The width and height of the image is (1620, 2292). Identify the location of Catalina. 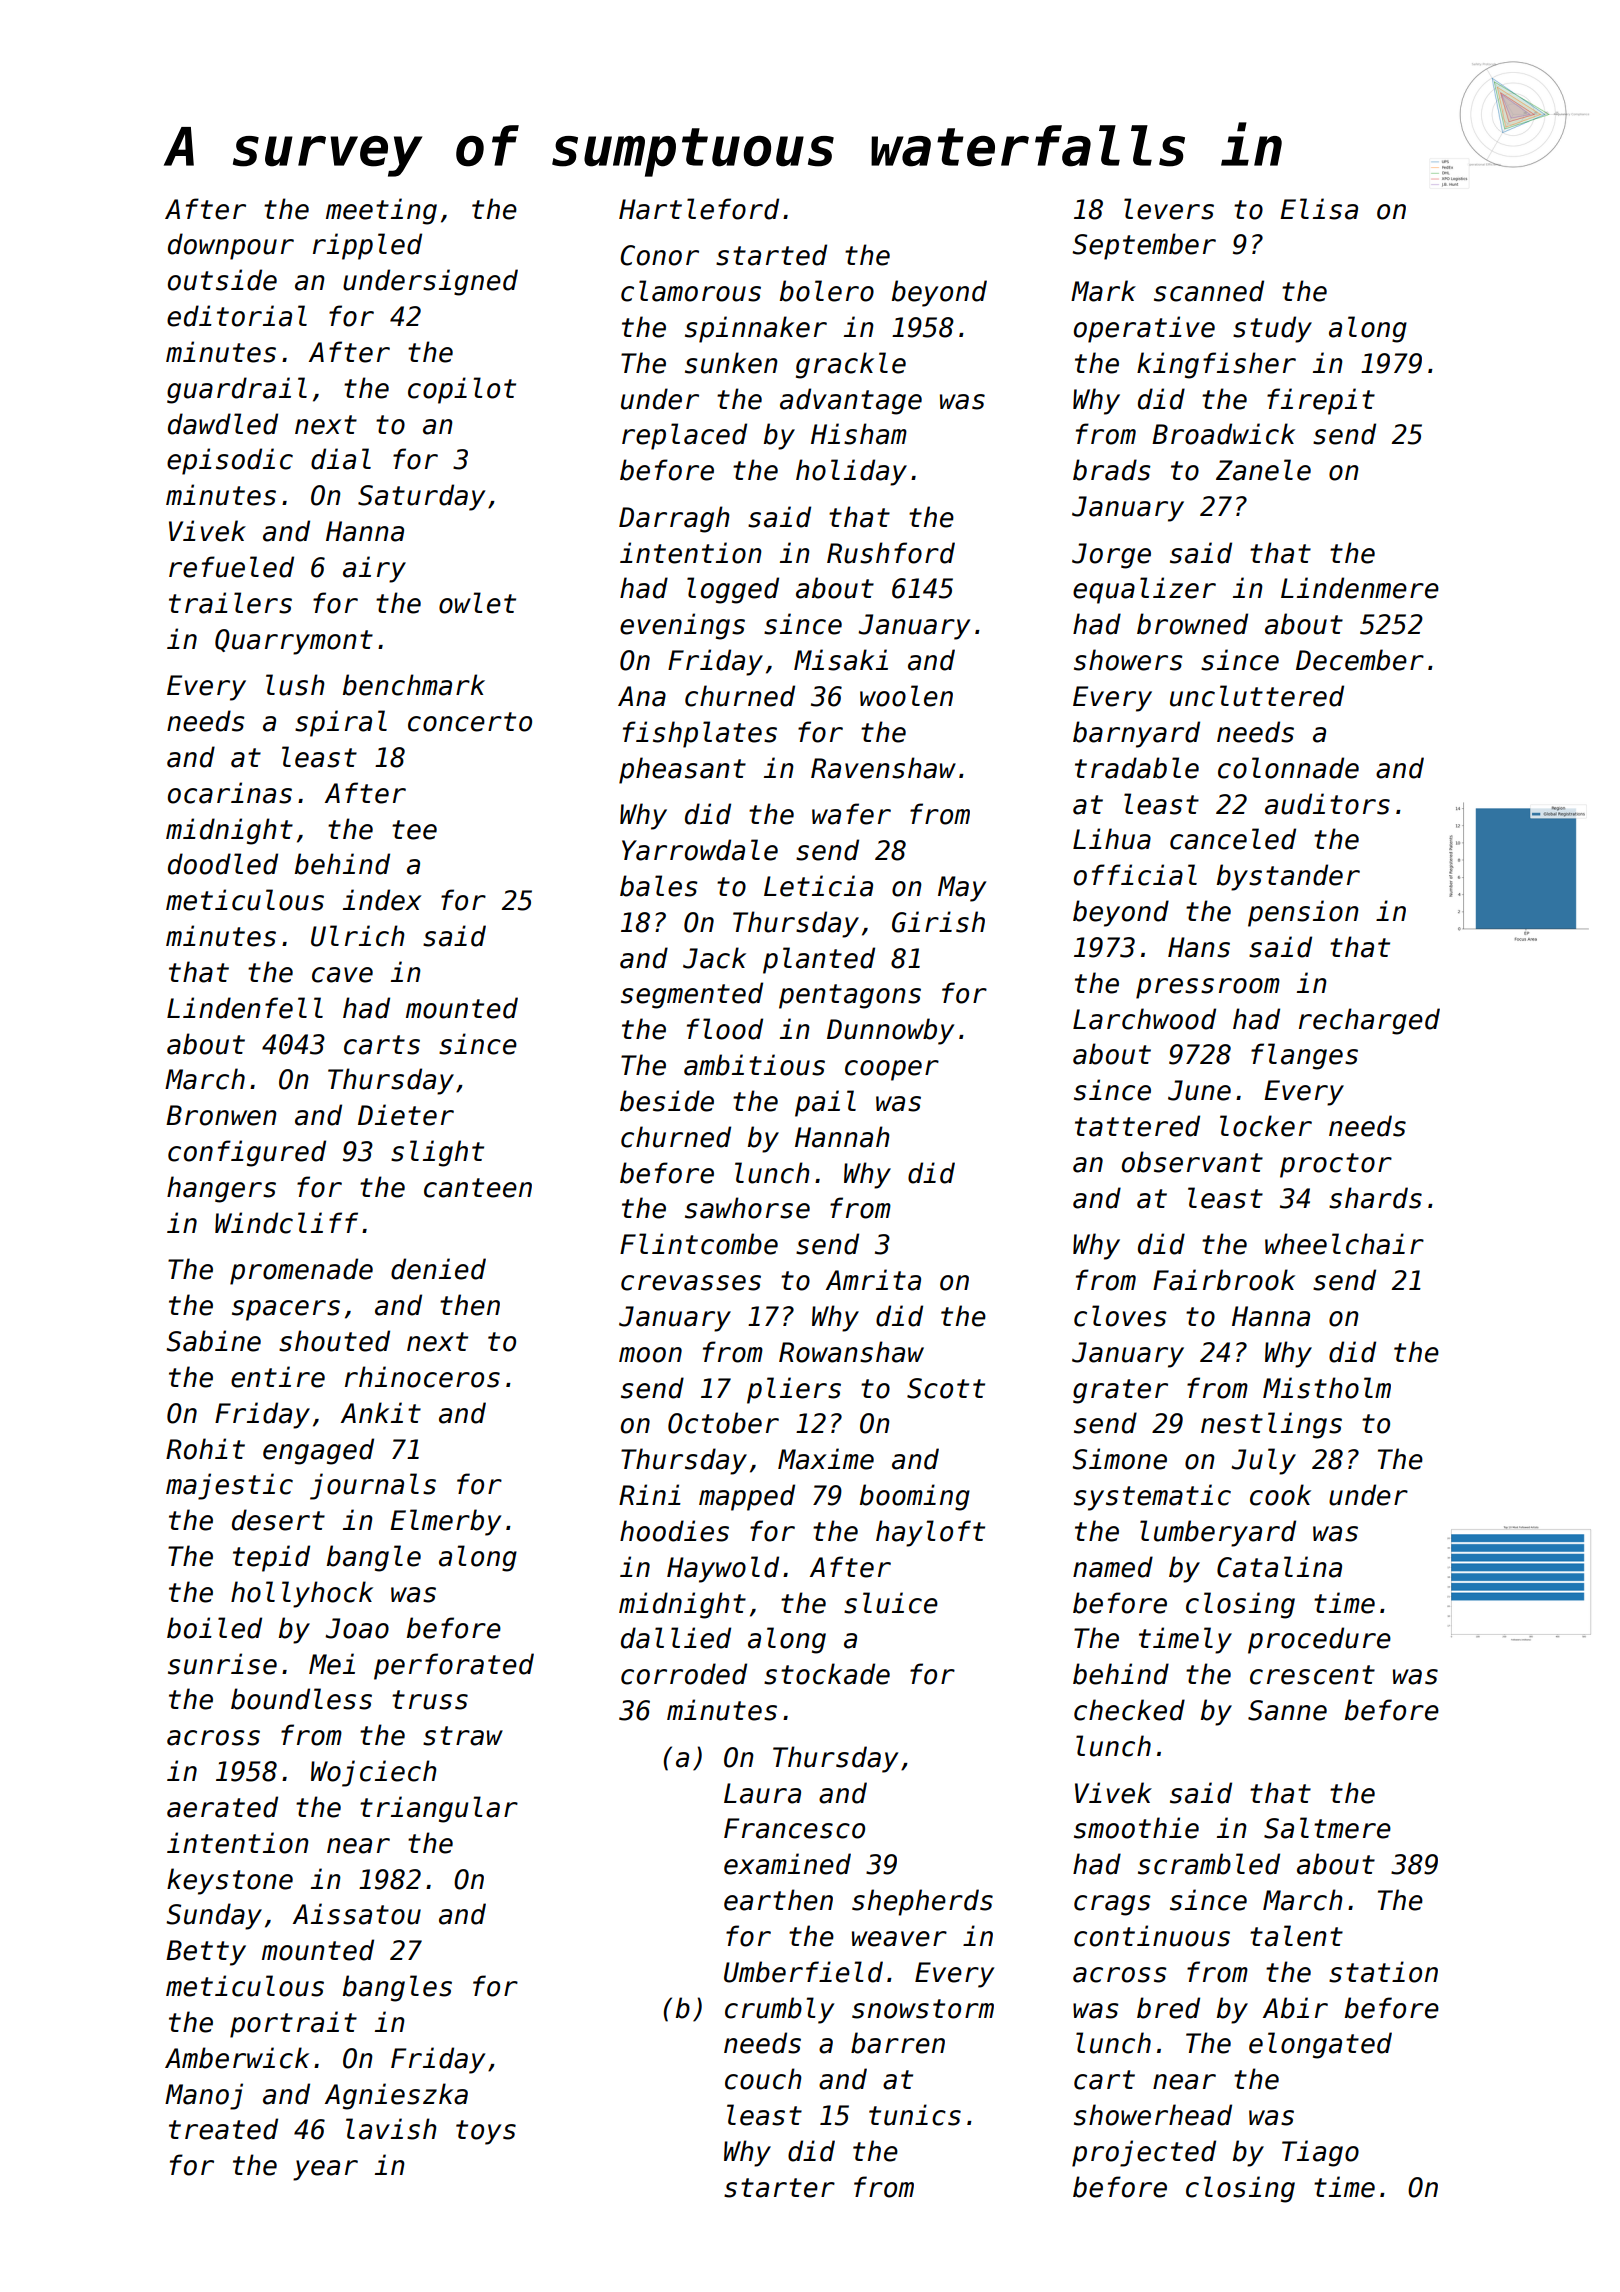
(1279, 1567).
